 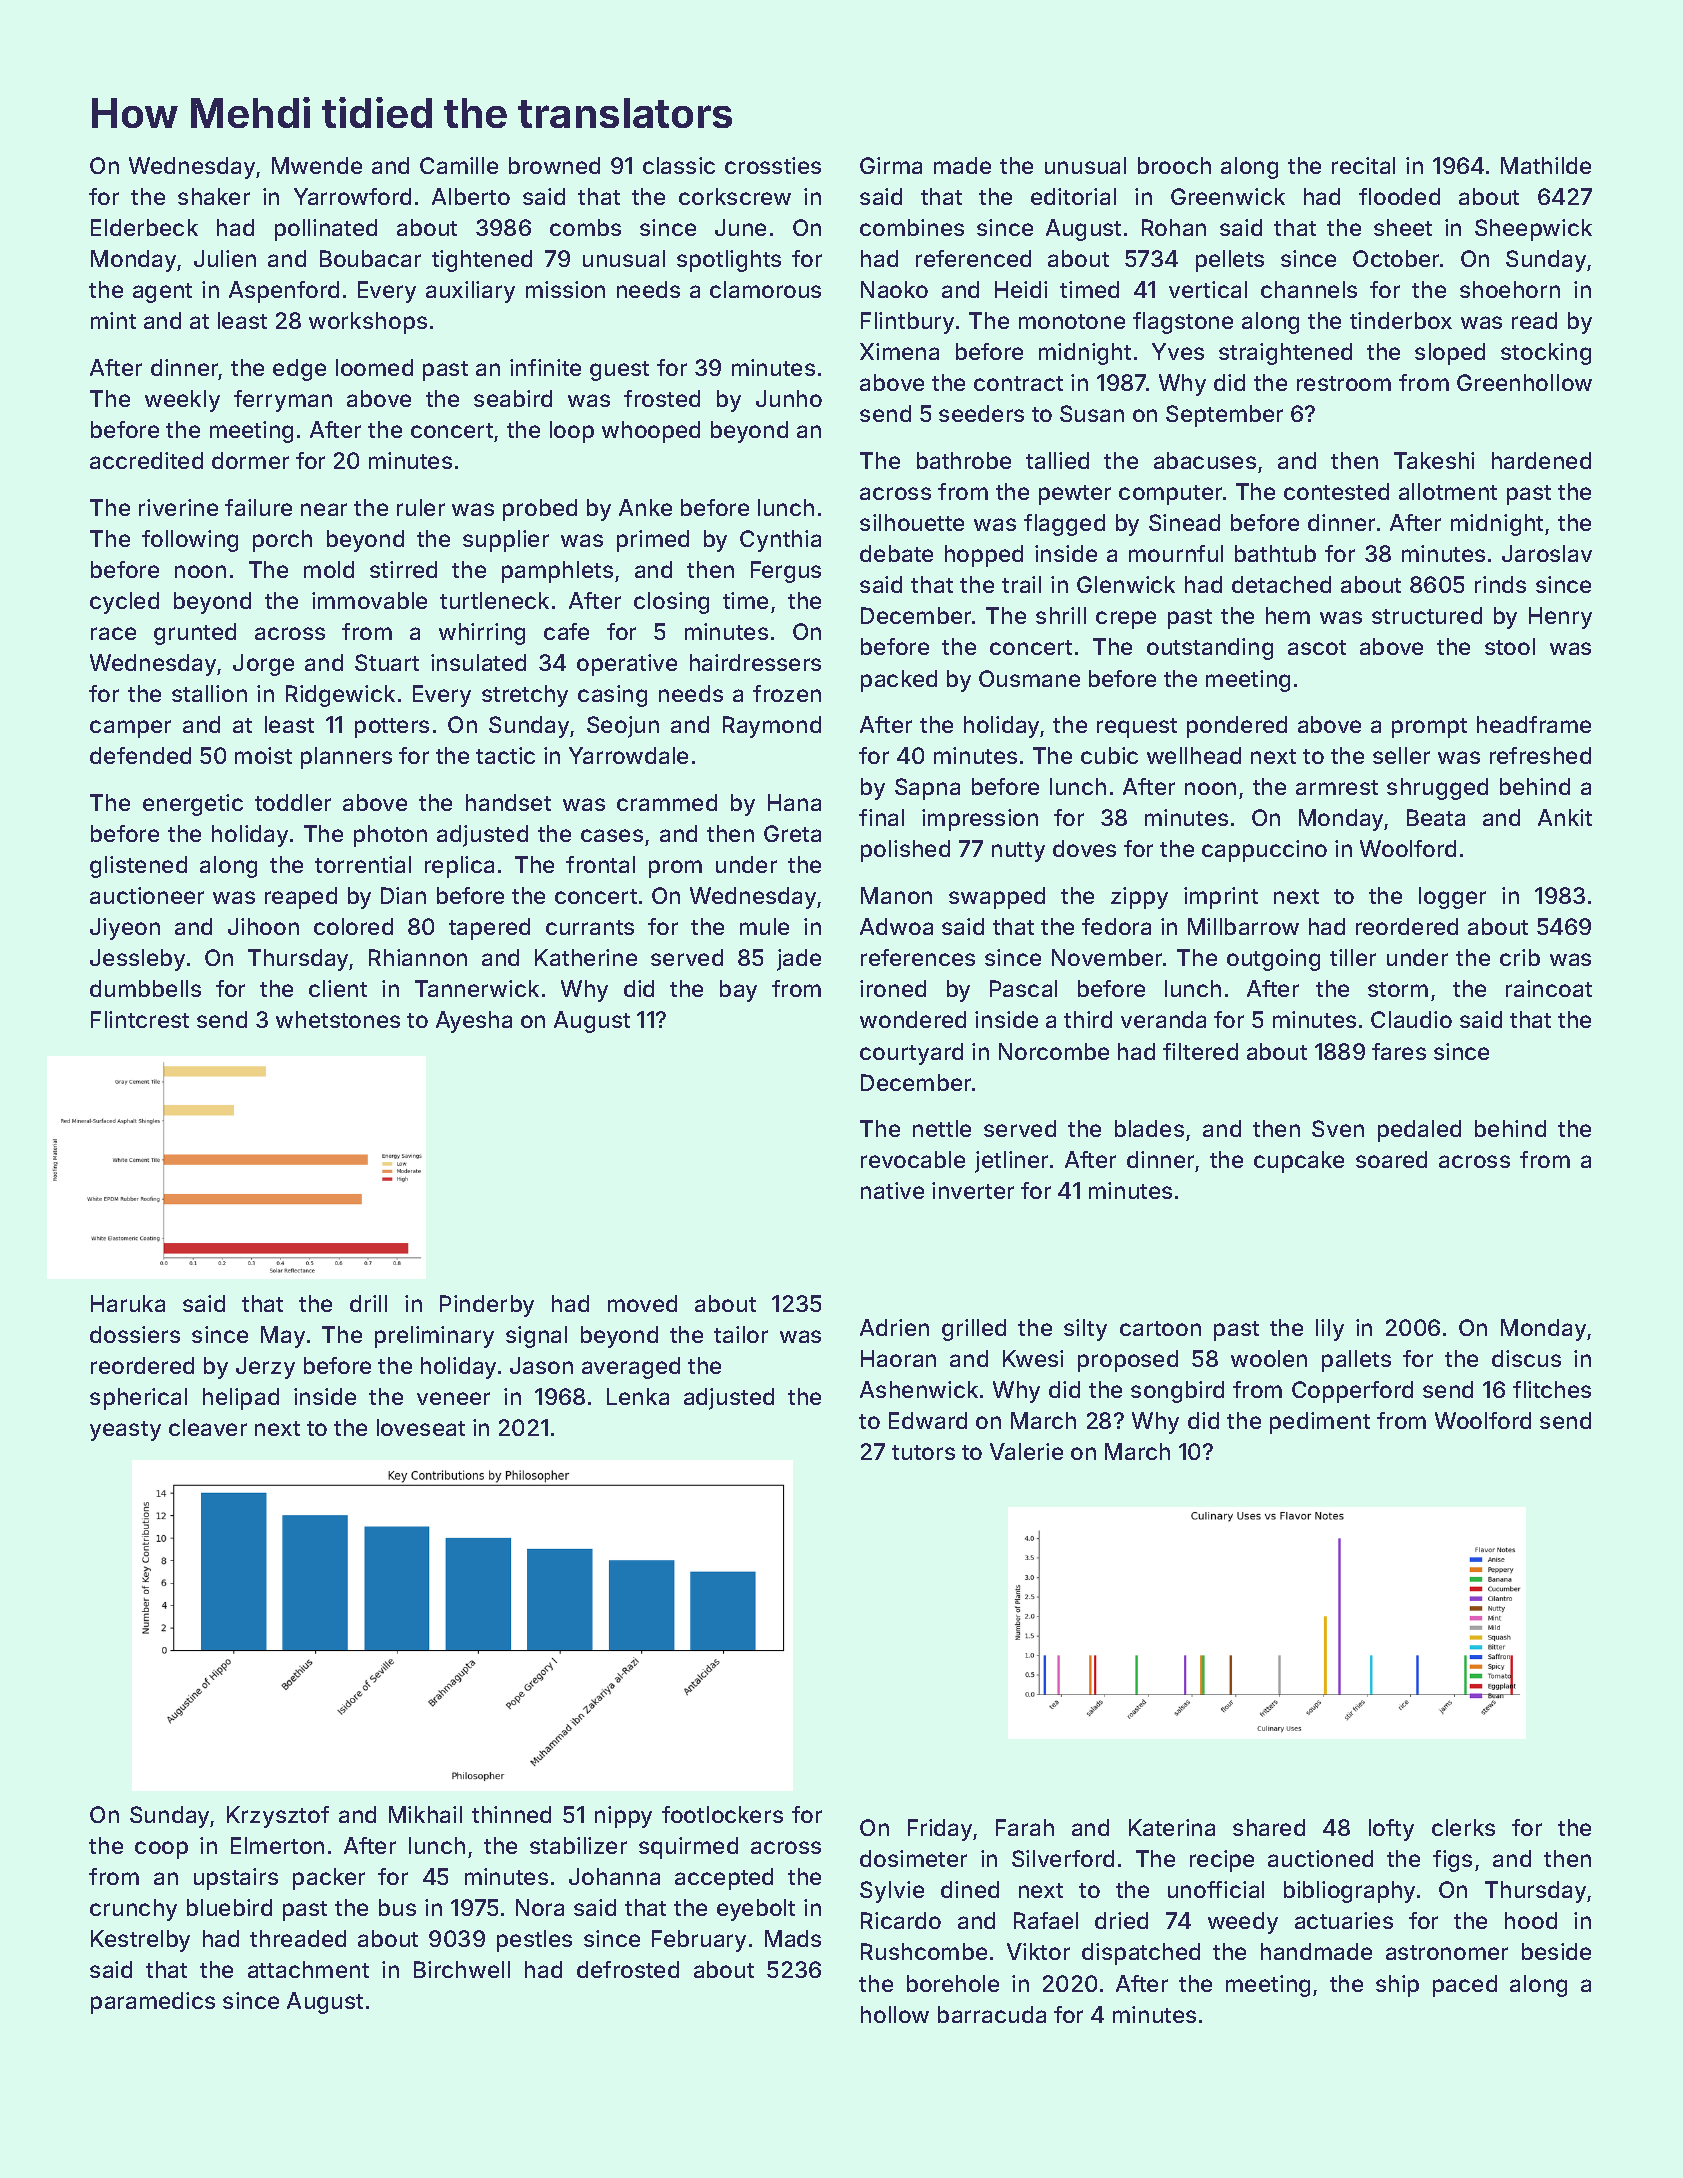 What do you see at coordinates (1026, 1451) in the screenshot?
I see `Valerie` at bounding box center [1026, 1451].
